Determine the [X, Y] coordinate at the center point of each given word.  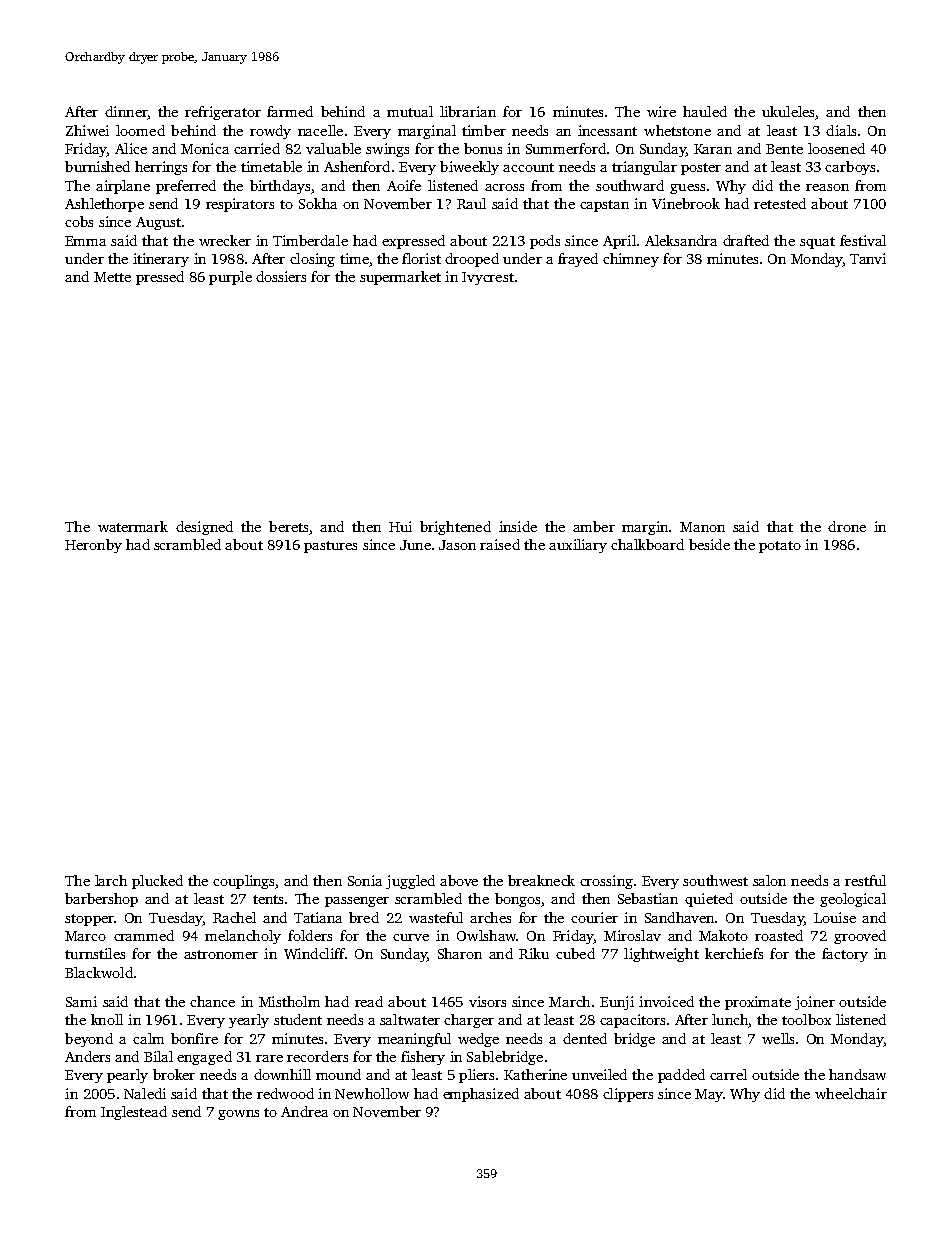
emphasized [481, 1095]
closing [312, 260]
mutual [410, 111]
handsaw [857, 1074]
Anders [87, 1056]
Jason [457, 545]
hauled [705, 111]
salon [769, 880]
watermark [133, 526]
